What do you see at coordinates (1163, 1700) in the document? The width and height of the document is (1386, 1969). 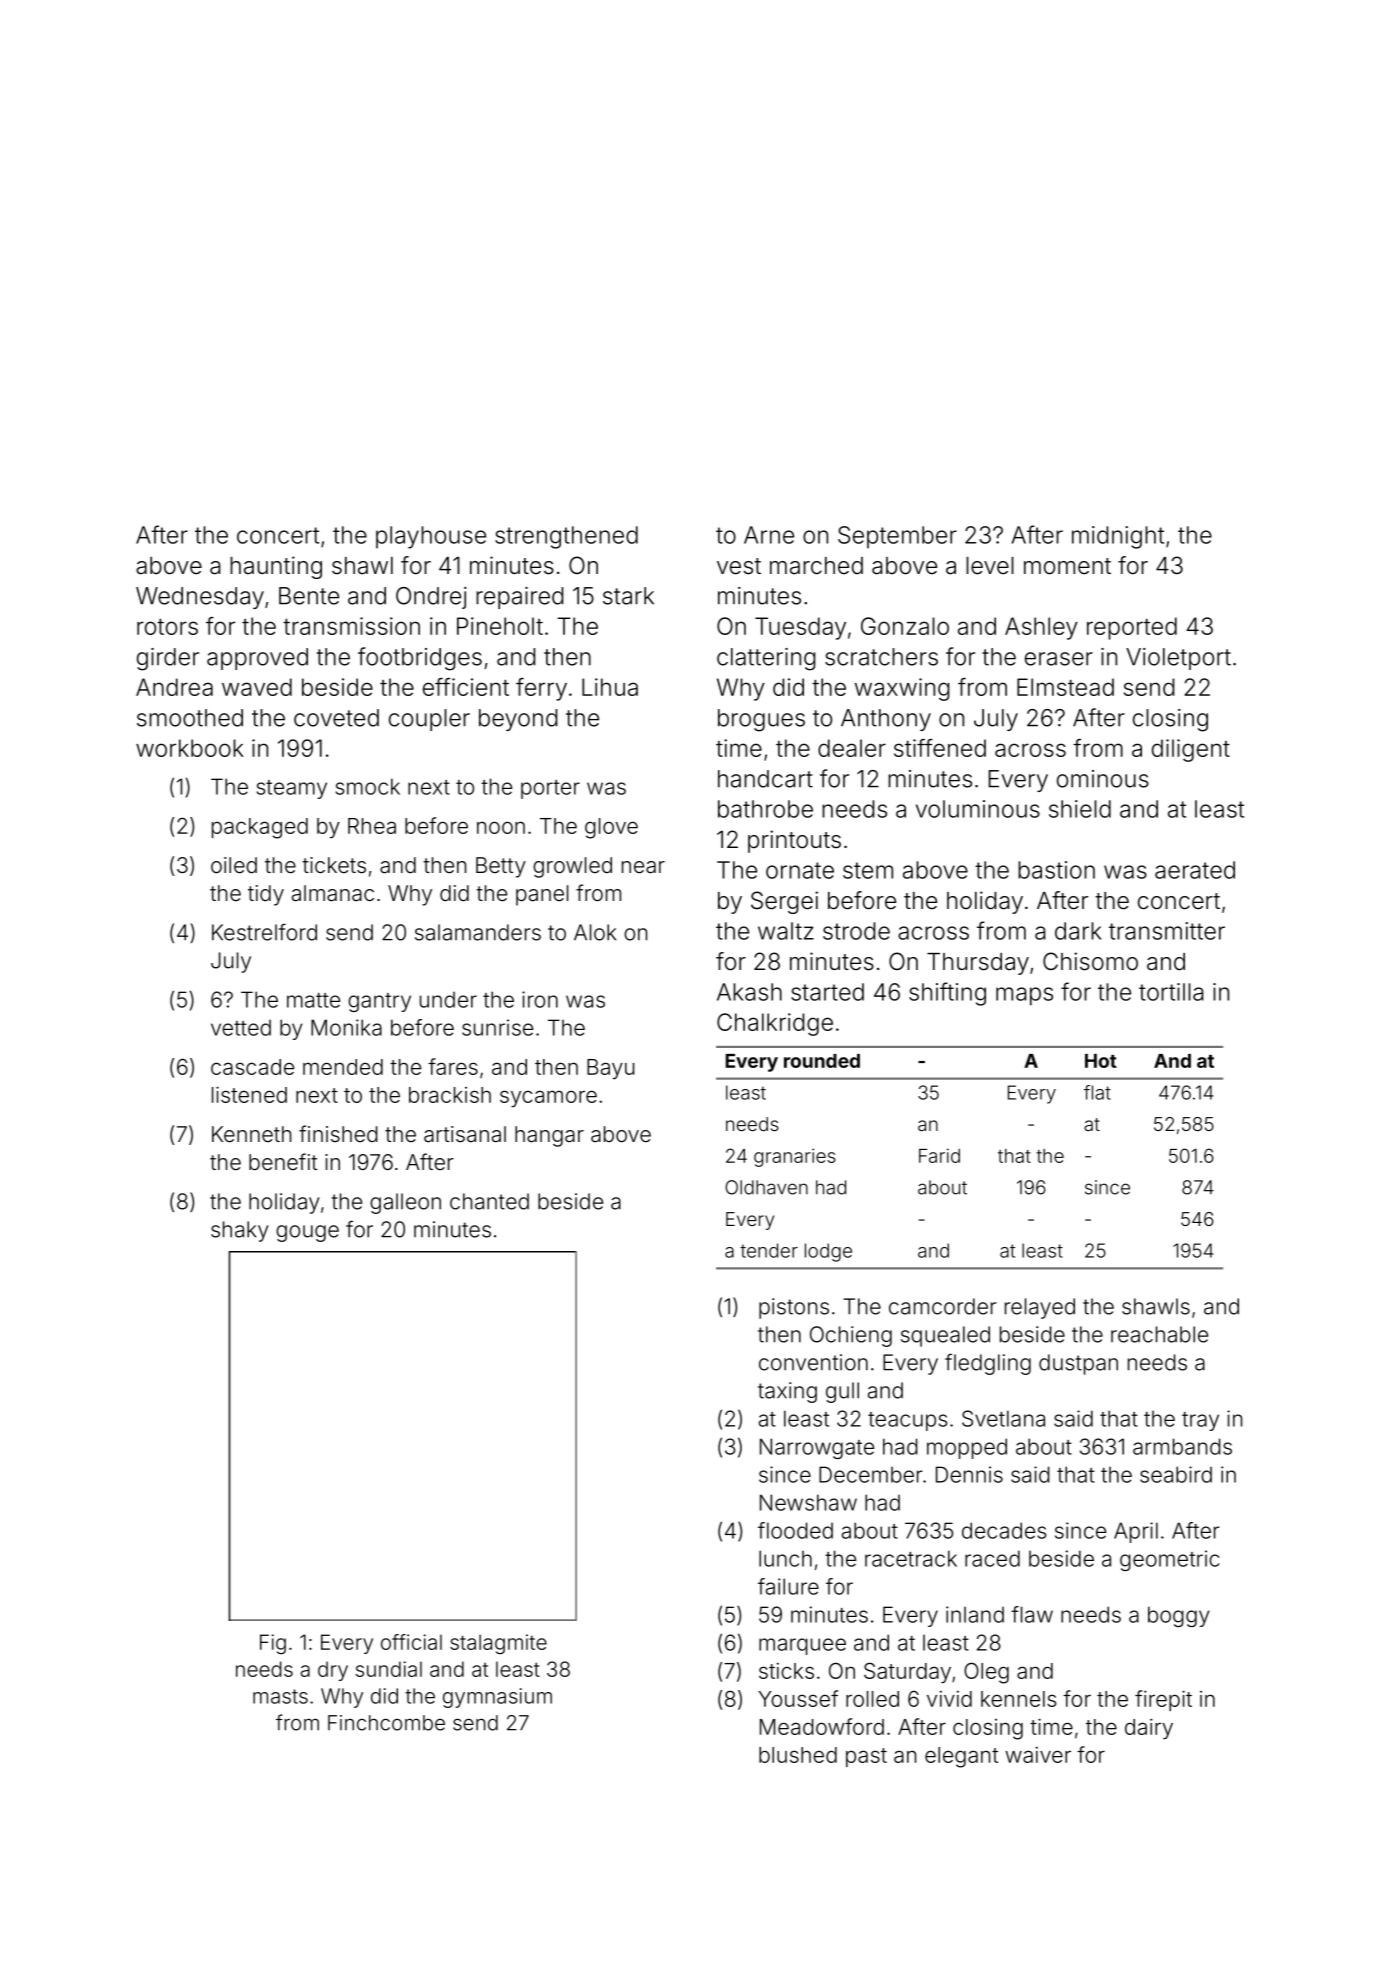 I see `firepit` at bounding box center [1163, 1700].
